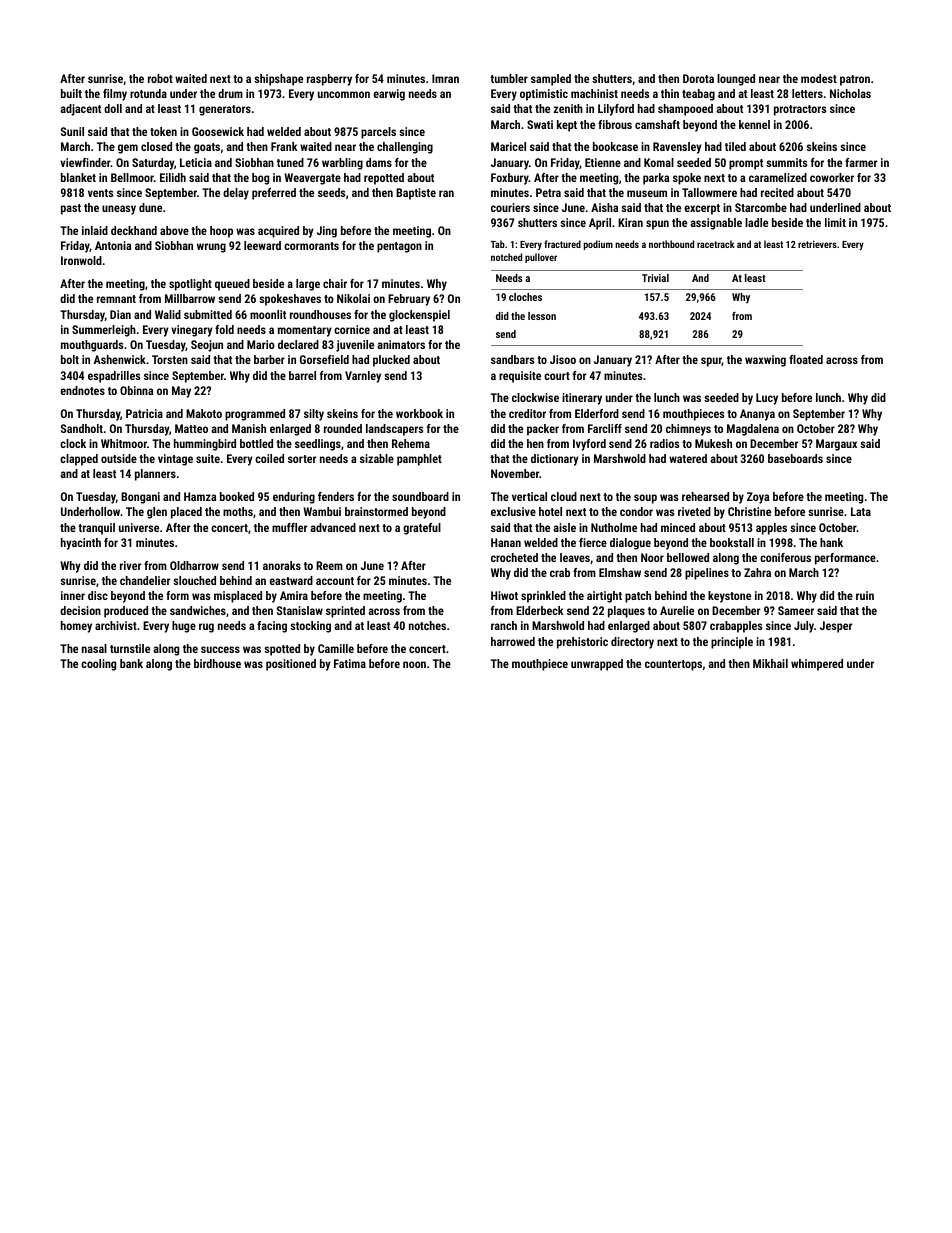 The width and height of the image is (952, 1233). What do you see at coordinates (563, 359) in the image?
I see `Jisoo` at bounding box center [563, 359].
